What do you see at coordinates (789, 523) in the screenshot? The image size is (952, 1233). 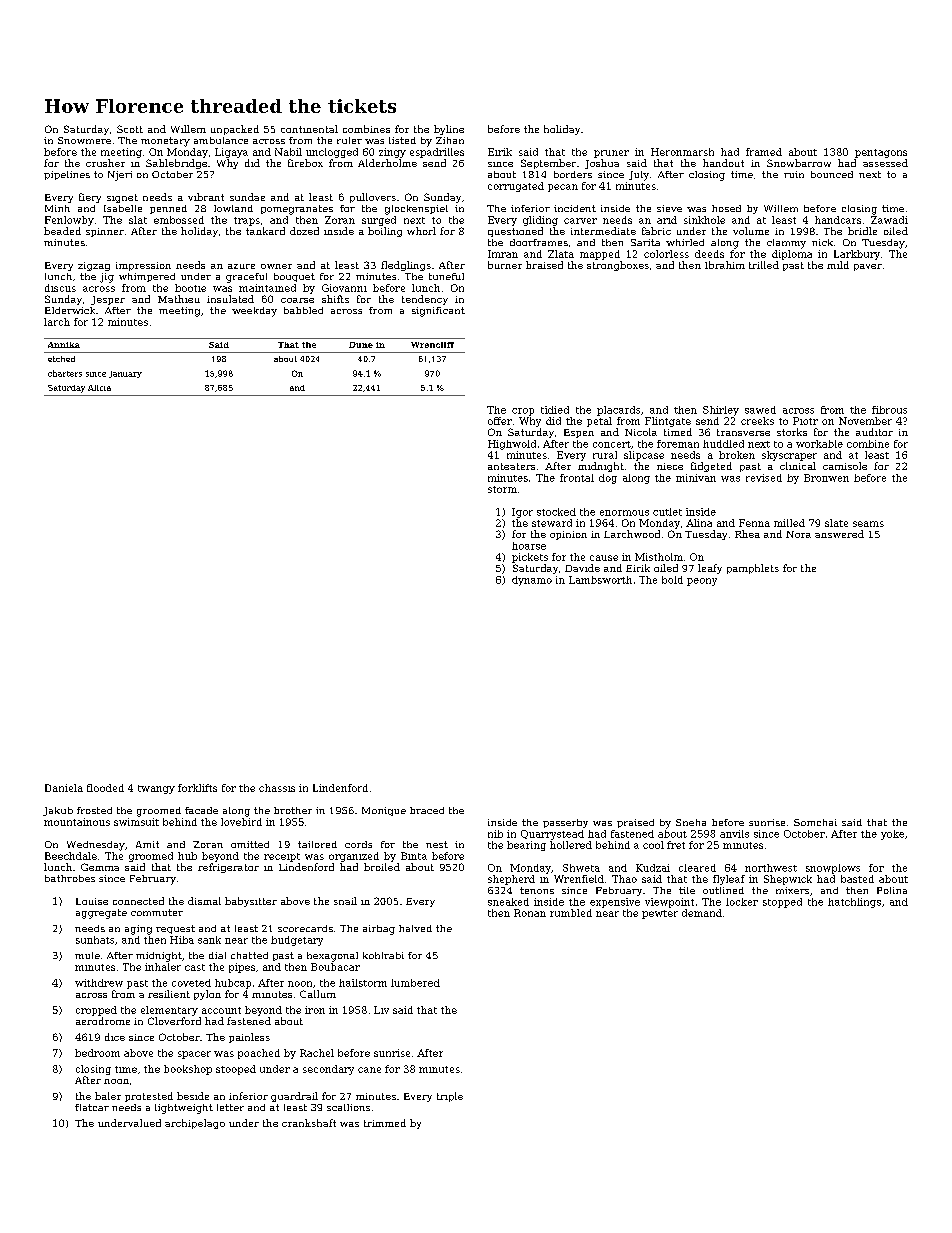 I see `milled` at bounding box center [789, 523].
